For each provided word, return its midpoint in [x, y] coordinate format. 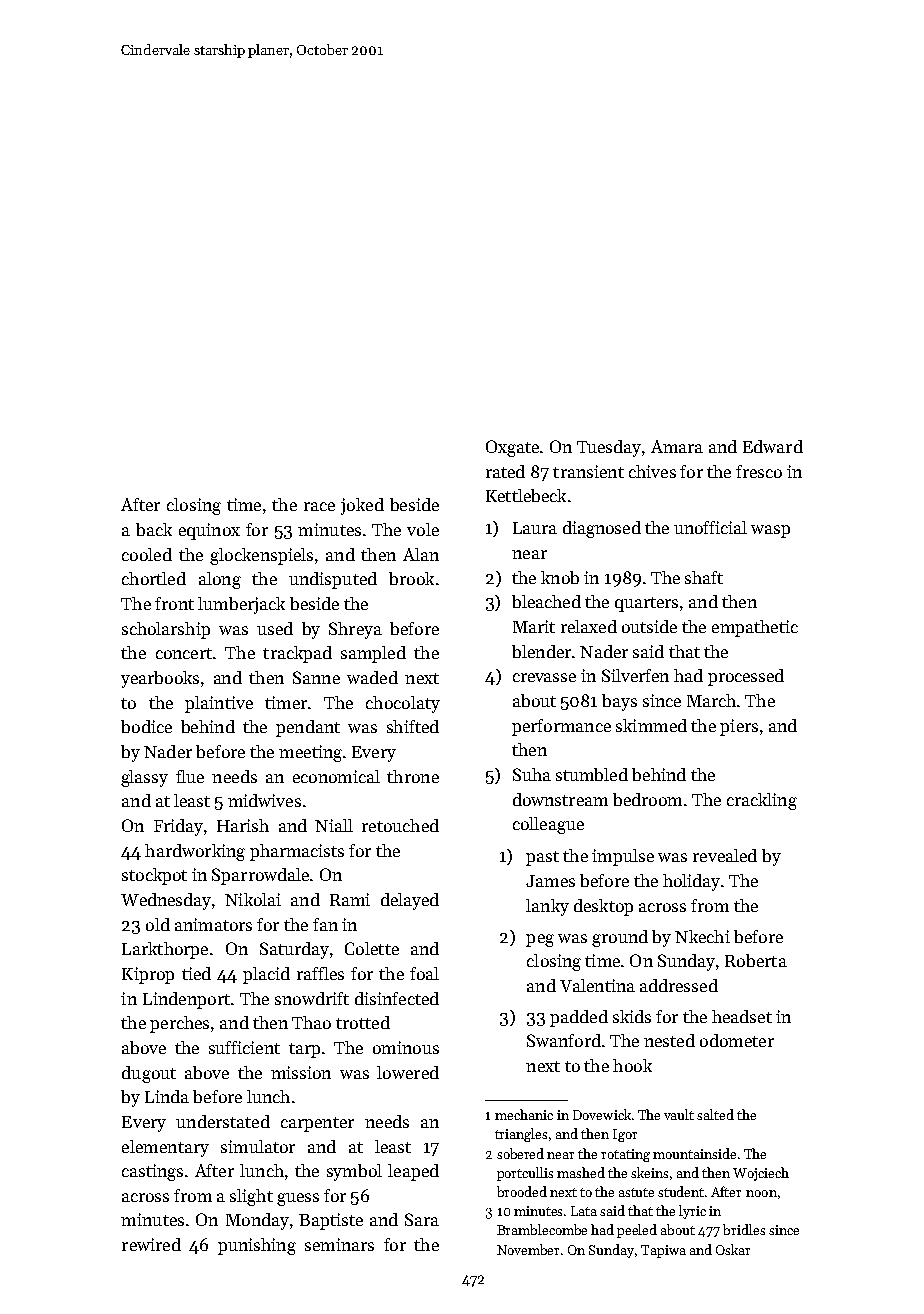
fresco [759, 471]
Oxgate [512, 448]
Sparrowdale [260, 876]
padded [579, 1018]
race [319, 506]
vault [679, 1114]
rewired [151, 1244]
